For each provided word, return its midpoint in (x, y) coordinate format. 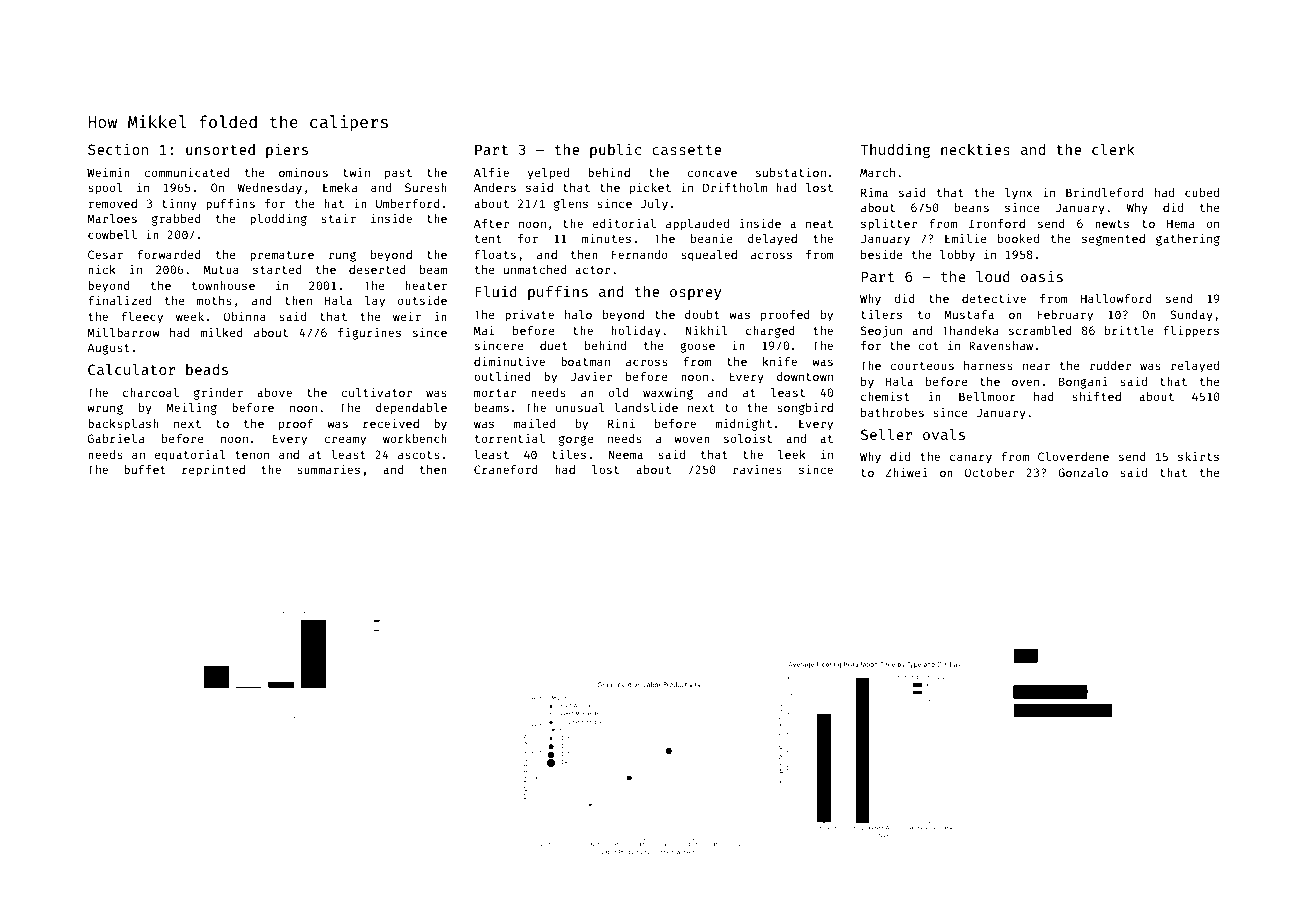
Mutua (221, 269)
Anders (495, 187)
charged (770, 332)
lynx (1018, 194)
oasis (1042, 276)
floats (495, 254)
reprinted (213, 470)
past (398, 174)
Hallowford (1116, 298)
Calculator (131, 369)
